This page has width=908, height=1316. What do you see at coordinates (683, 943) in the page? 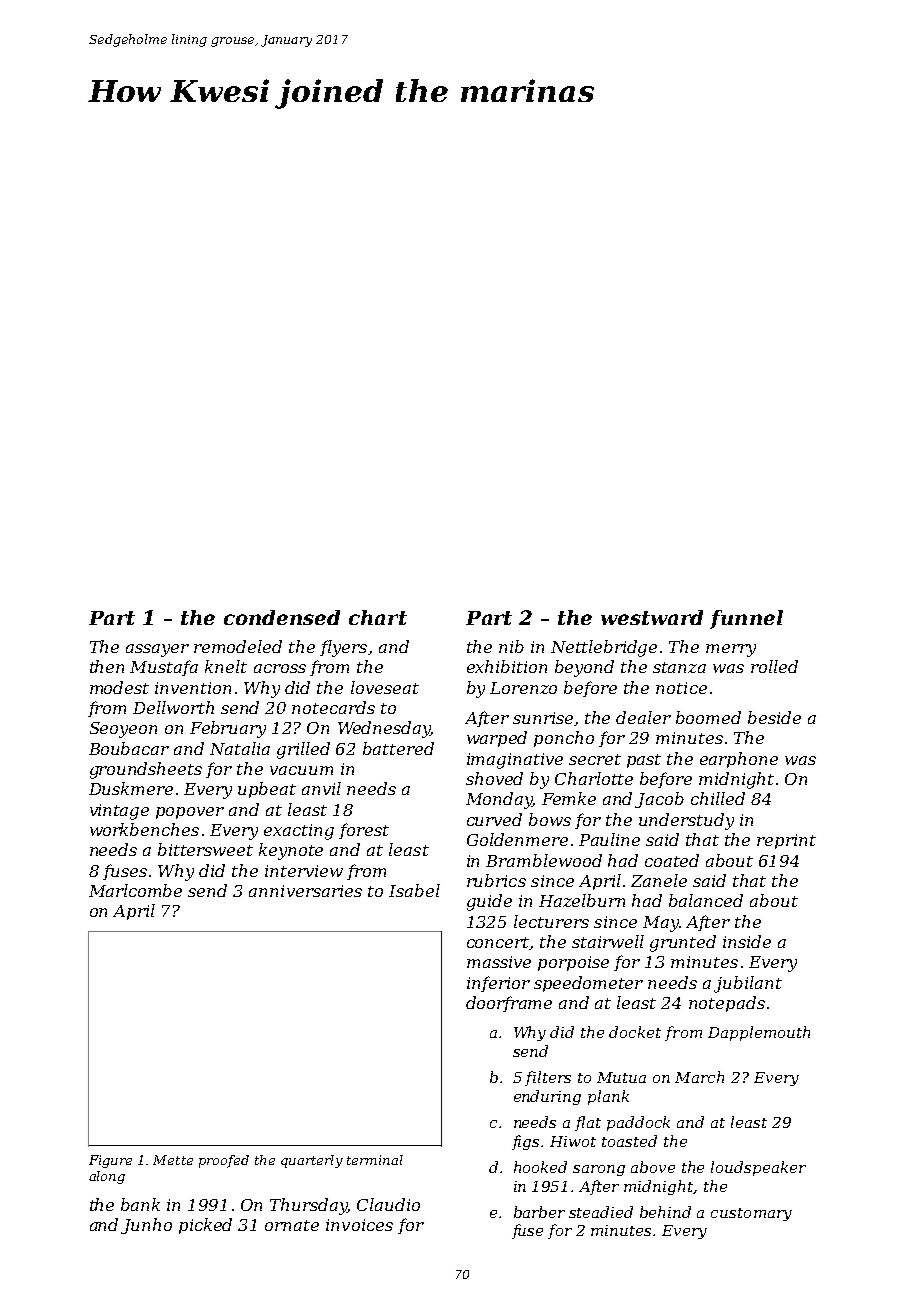
I see `grunted` at bounding box center [683, 943].
